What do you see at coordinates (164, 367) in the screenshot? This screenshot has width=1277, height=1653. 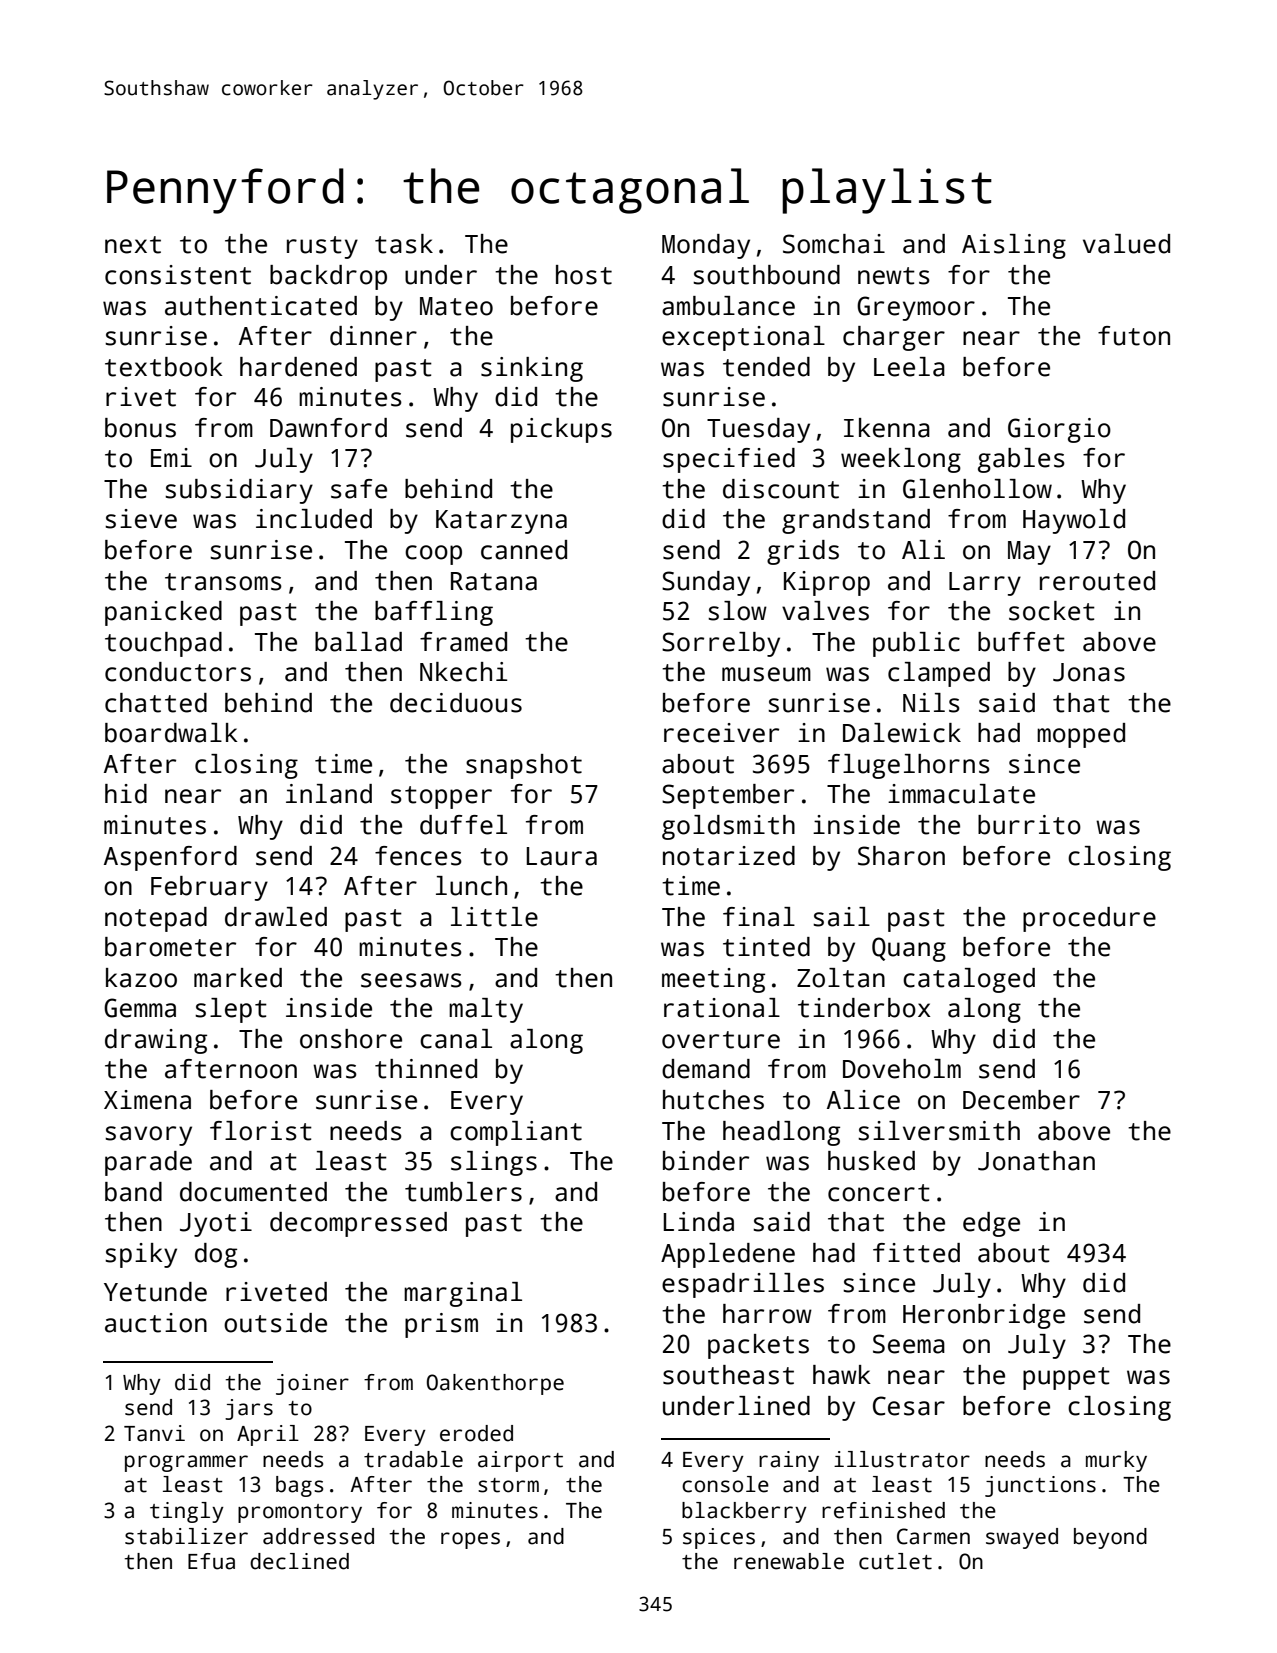 I see `textbook` at bounding box center [164, 367].
